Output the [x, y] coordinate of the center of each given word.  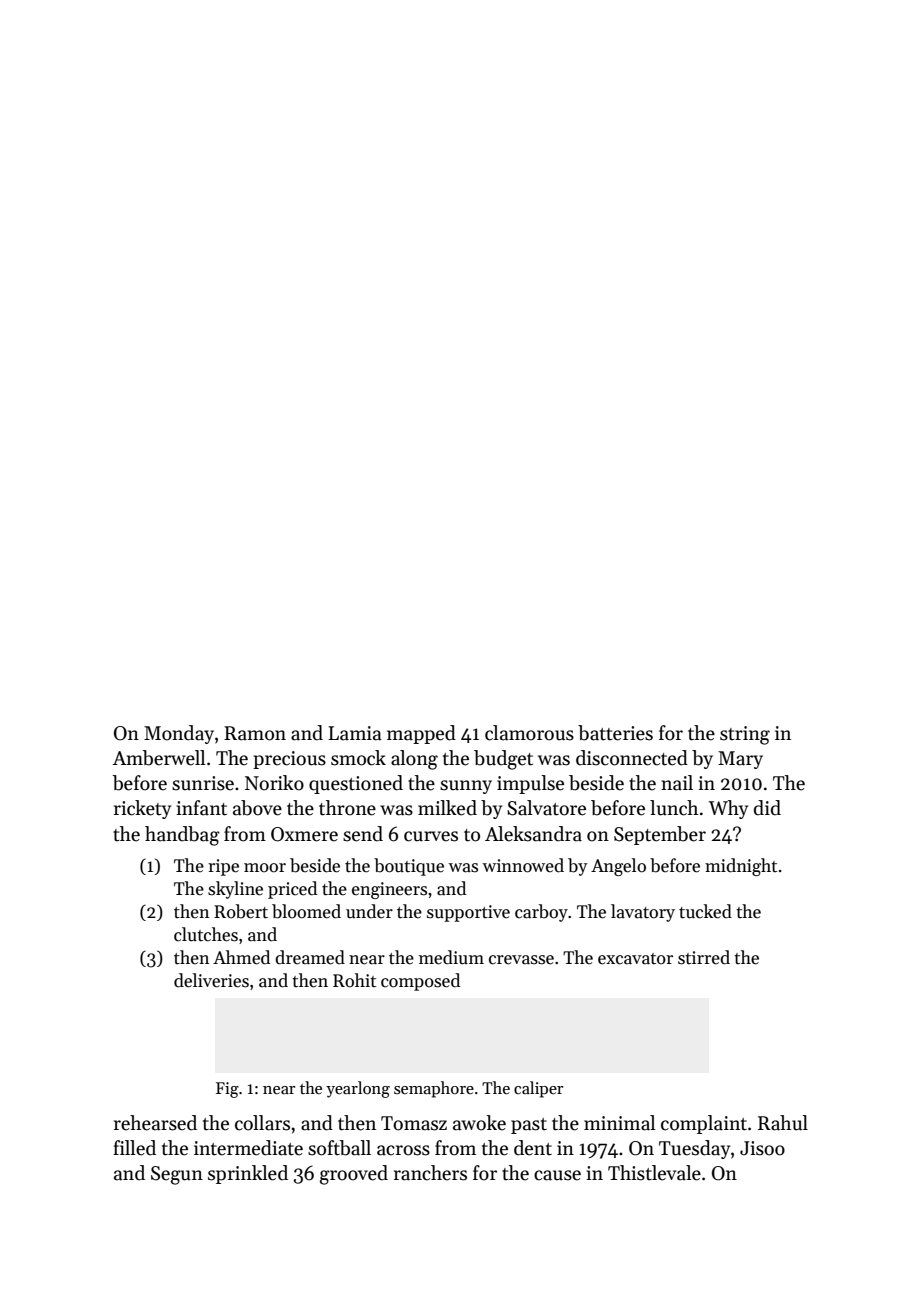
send [363, 834]
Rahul [783, 1123]
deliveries [211, 980]
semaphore [434, 1089]
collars [262, 1123]
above [257, 808]
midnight [741, 867]
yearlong [358, 1089]
